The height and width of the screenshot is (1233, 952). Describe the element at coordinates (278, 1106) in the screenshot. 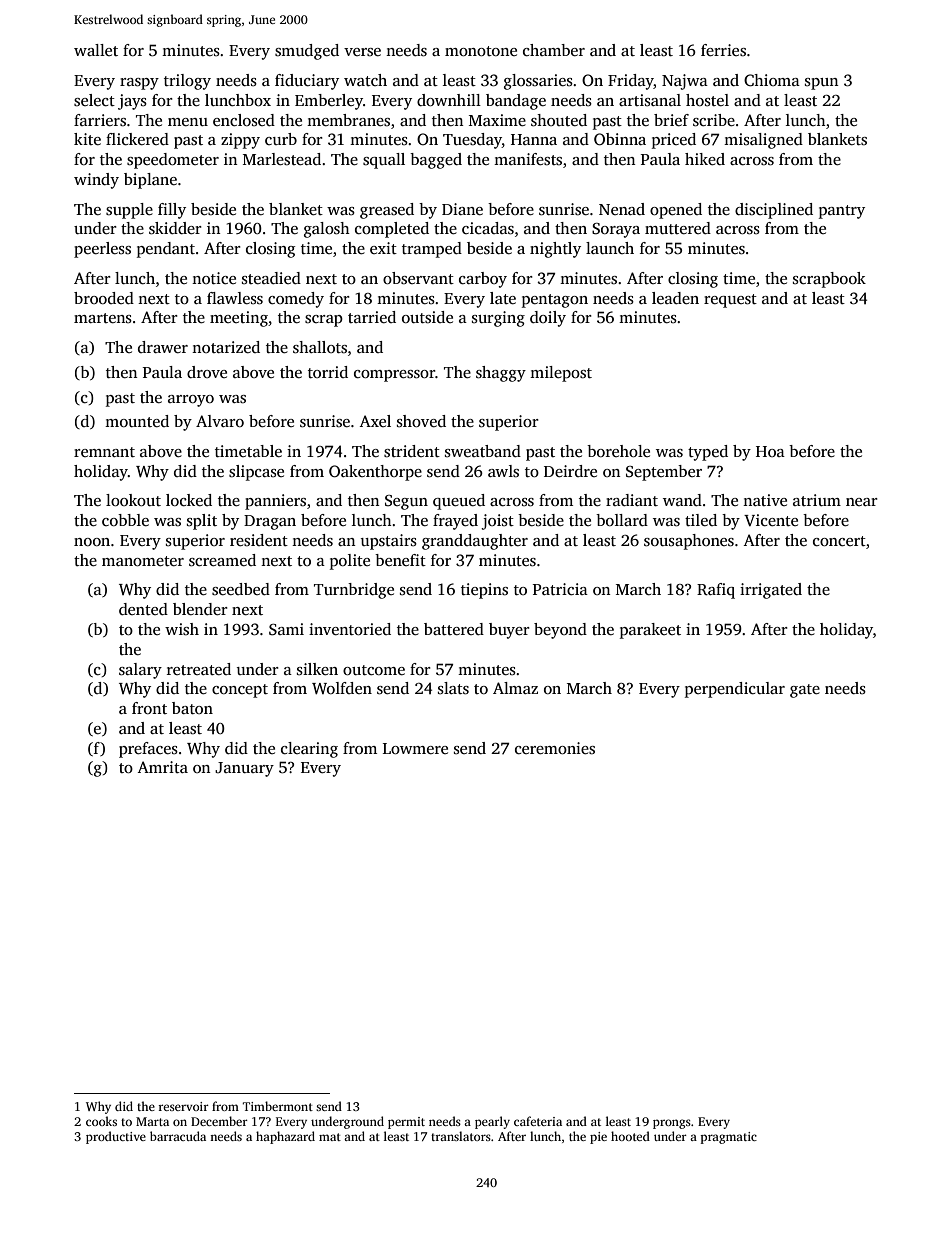

I see `Timbermont` at that location.
